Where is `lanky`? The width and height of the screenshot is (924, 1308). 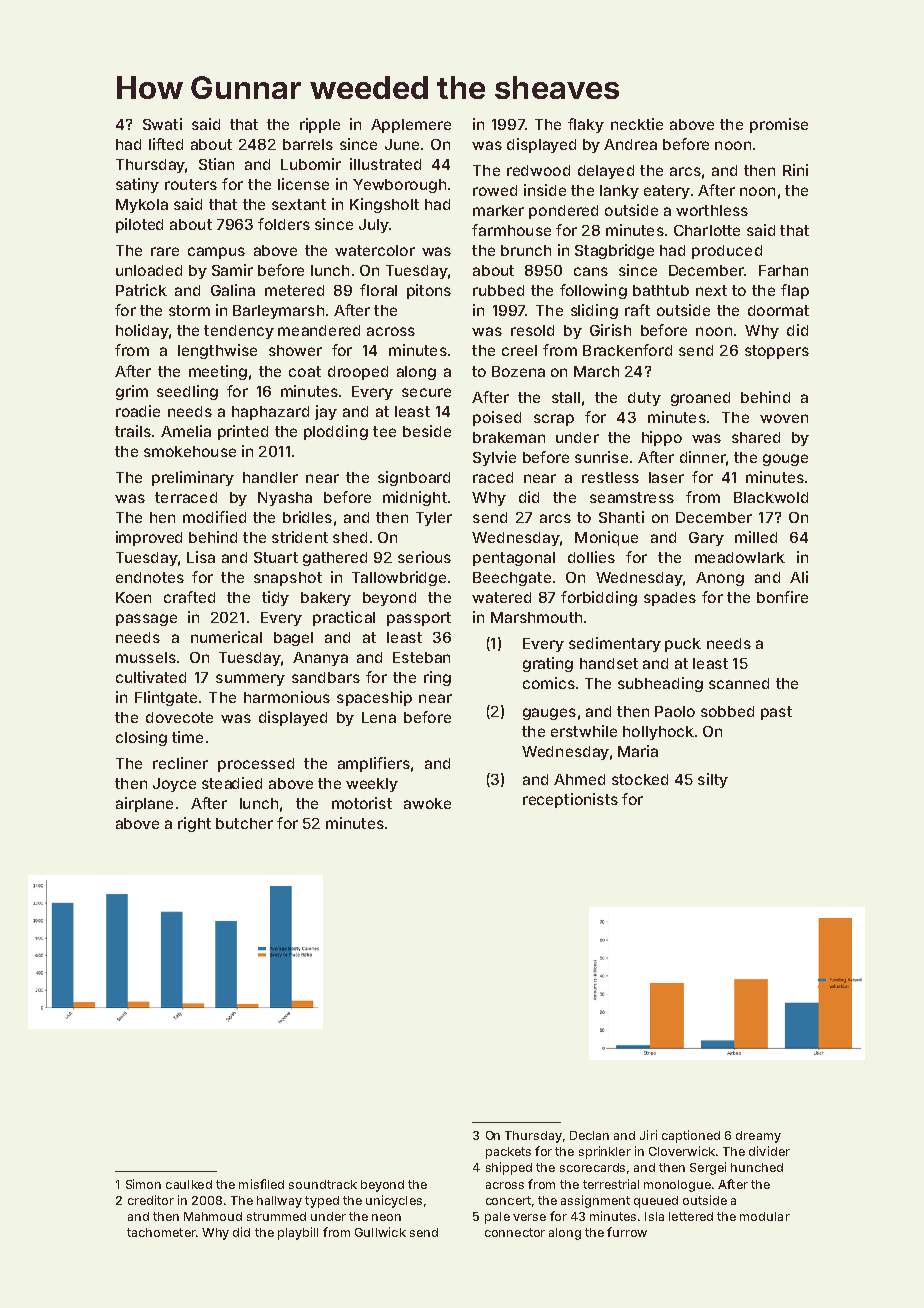 lanky is located at coordinates (619, 192).
